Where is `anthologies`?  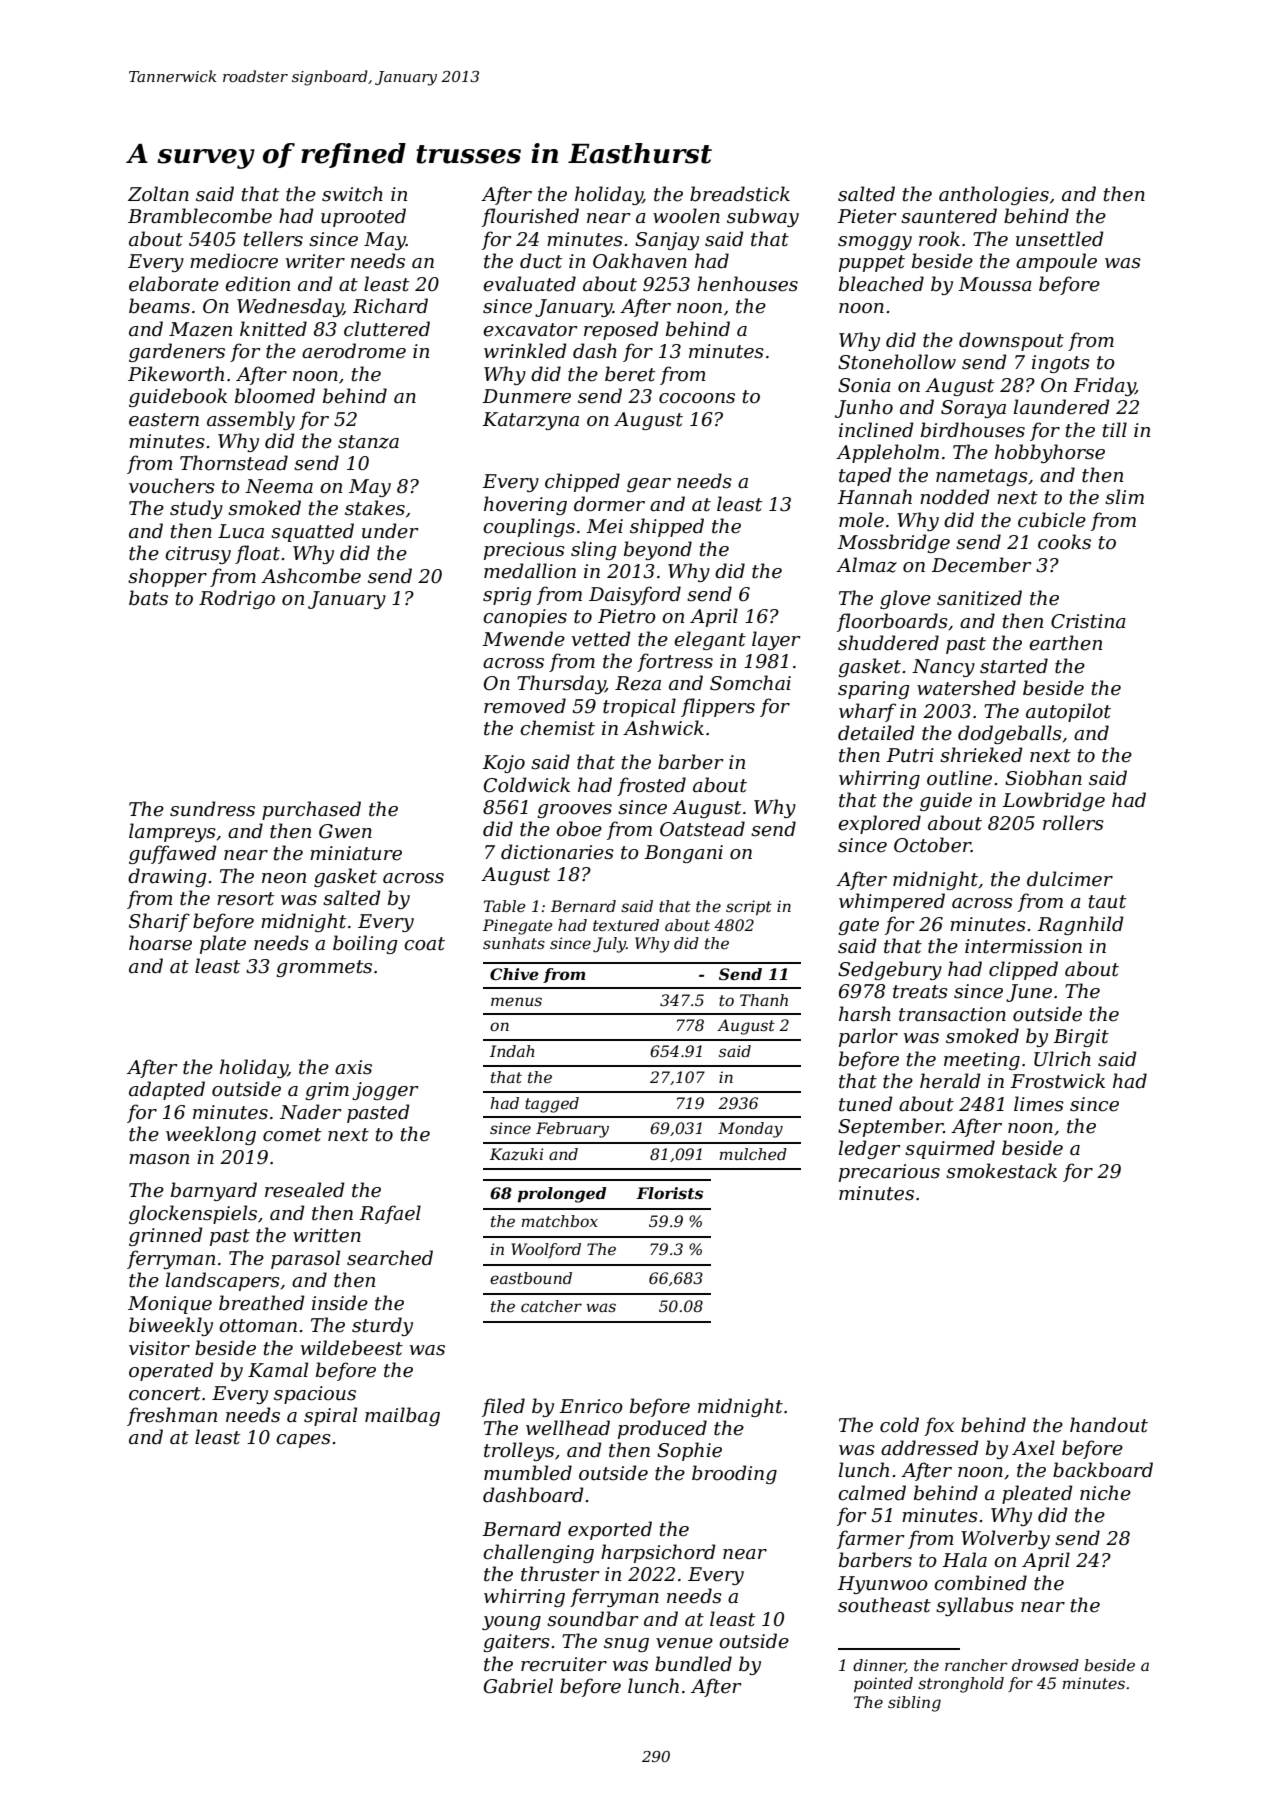 anthologies is located at coordinates (994, 195).
